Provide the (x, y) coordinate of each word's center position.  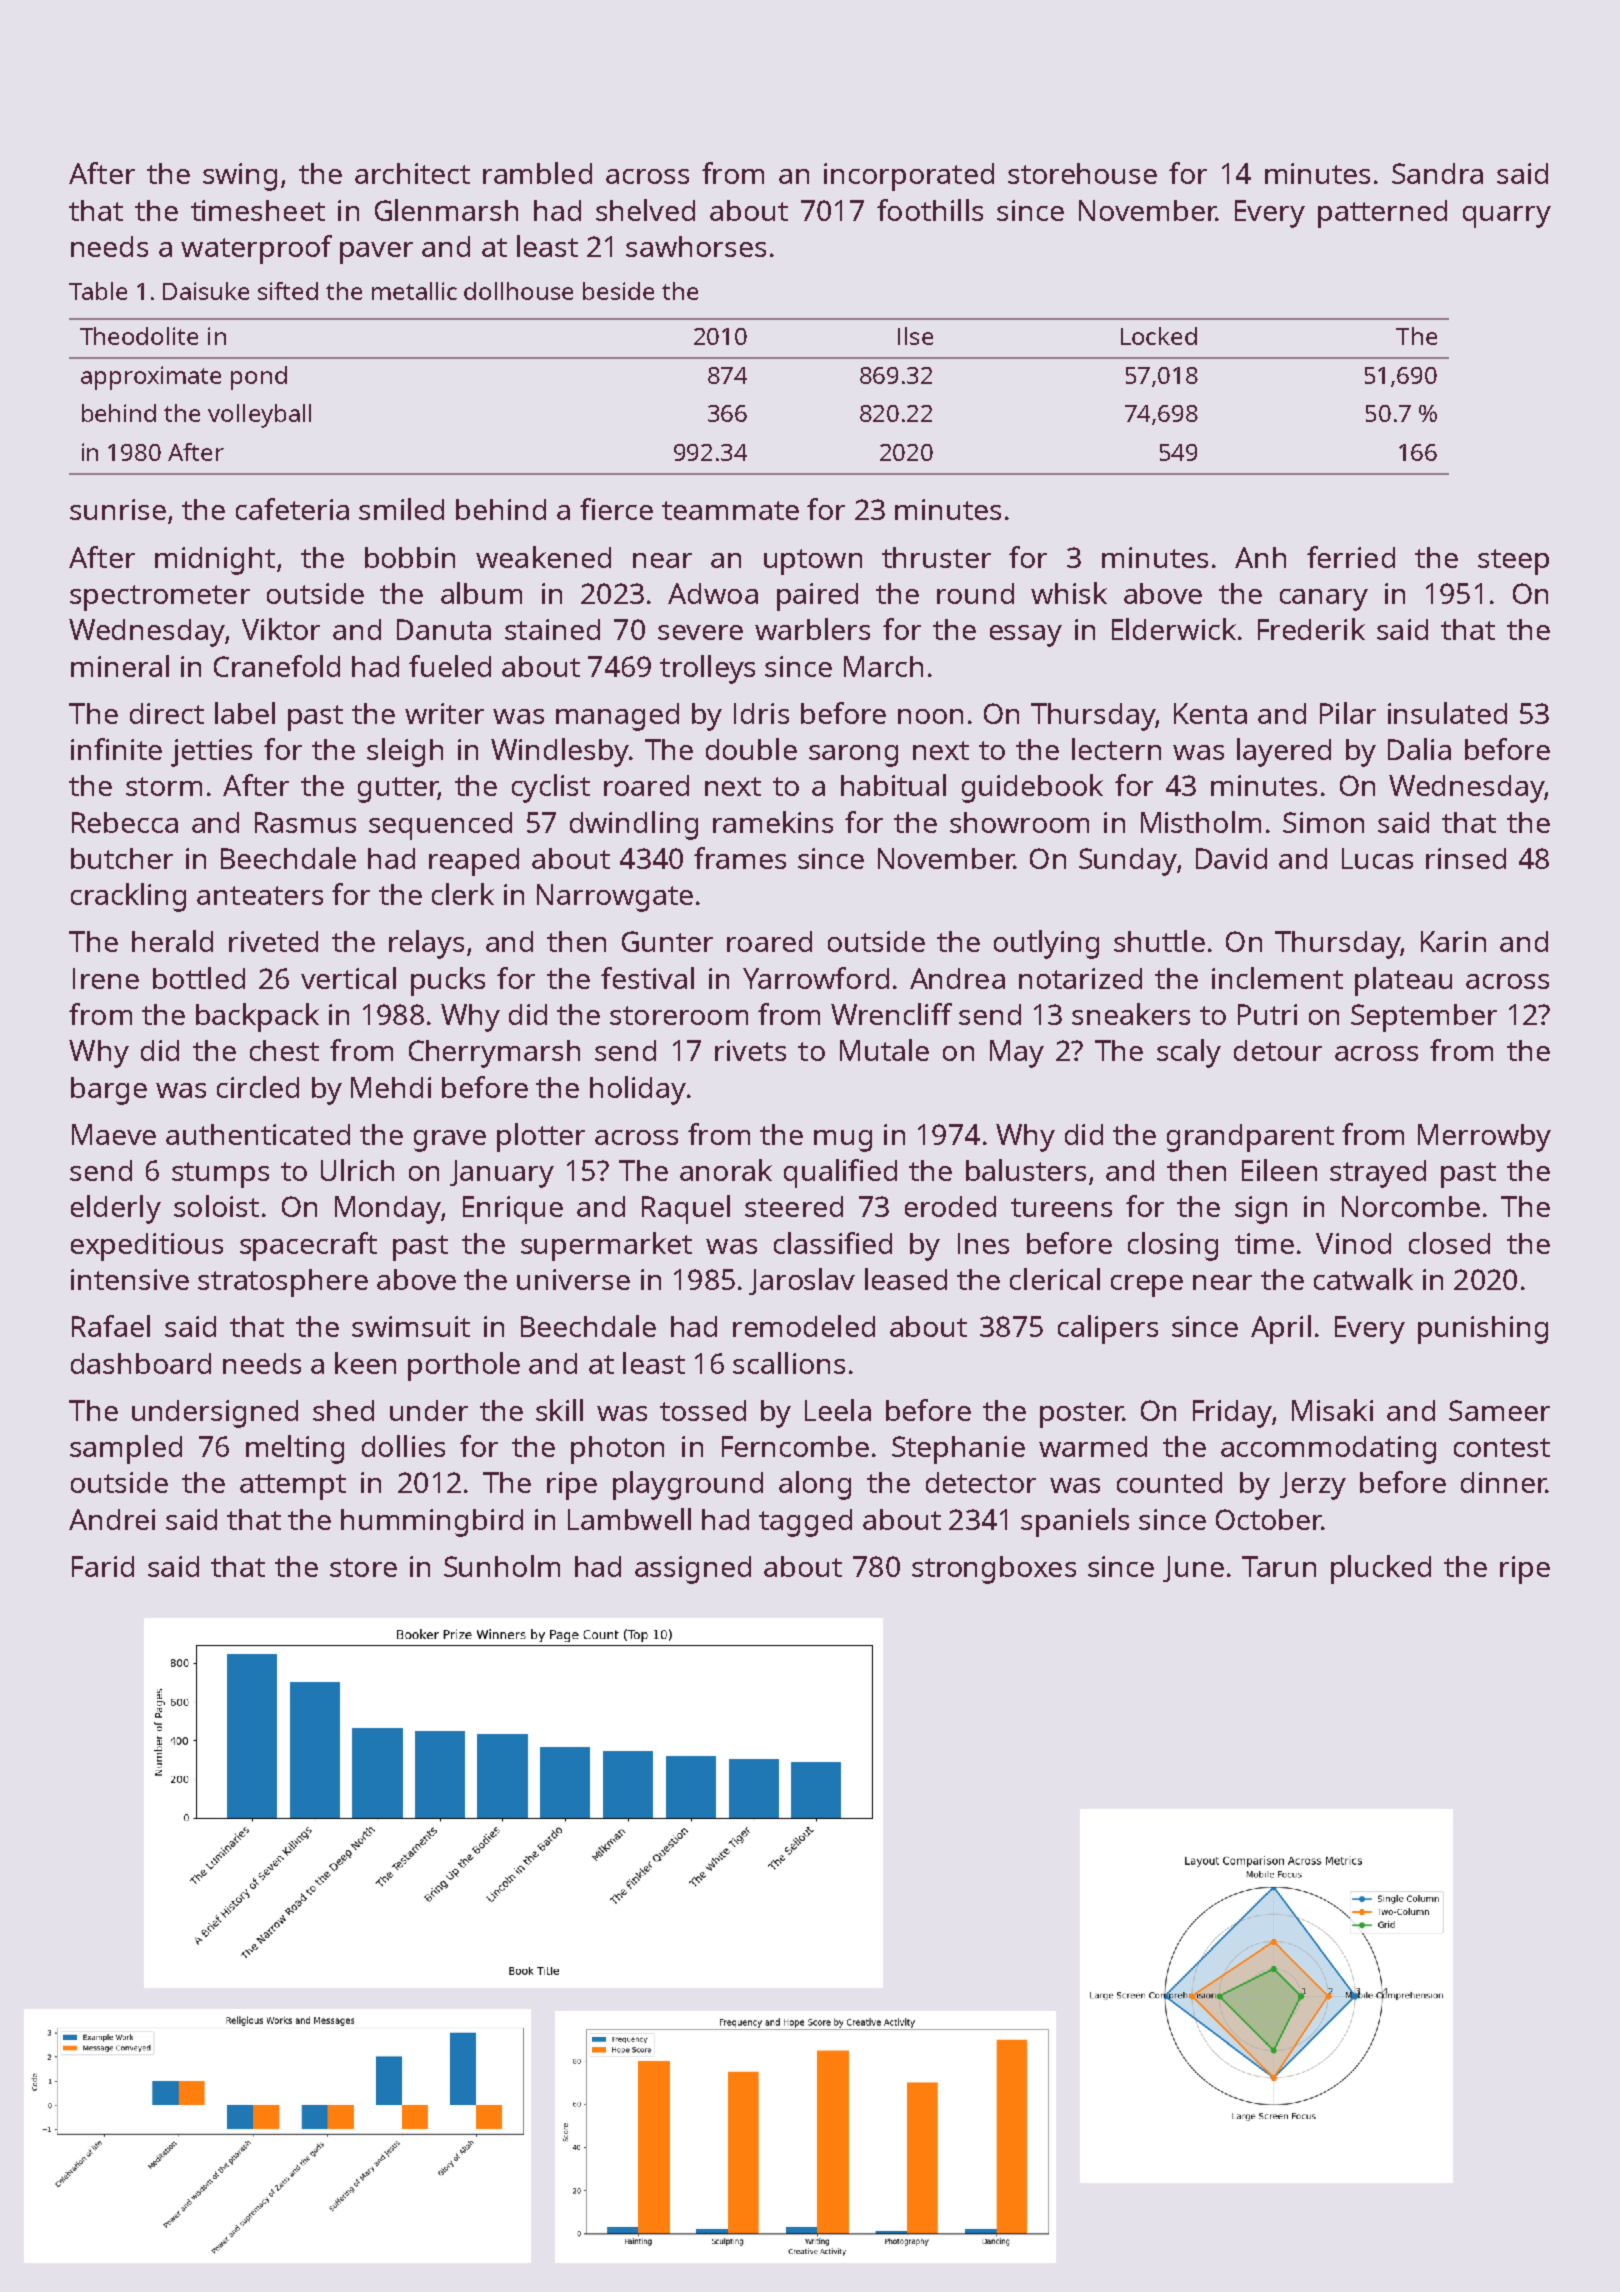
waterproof (256, 249)
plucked (1381, 1569)
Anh (1260, 557)
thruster (936, 557)
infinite (116, 749)
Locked (1159, 336)
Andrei (112, 1519)
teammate (730, 510)
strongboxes (994, 1570)
